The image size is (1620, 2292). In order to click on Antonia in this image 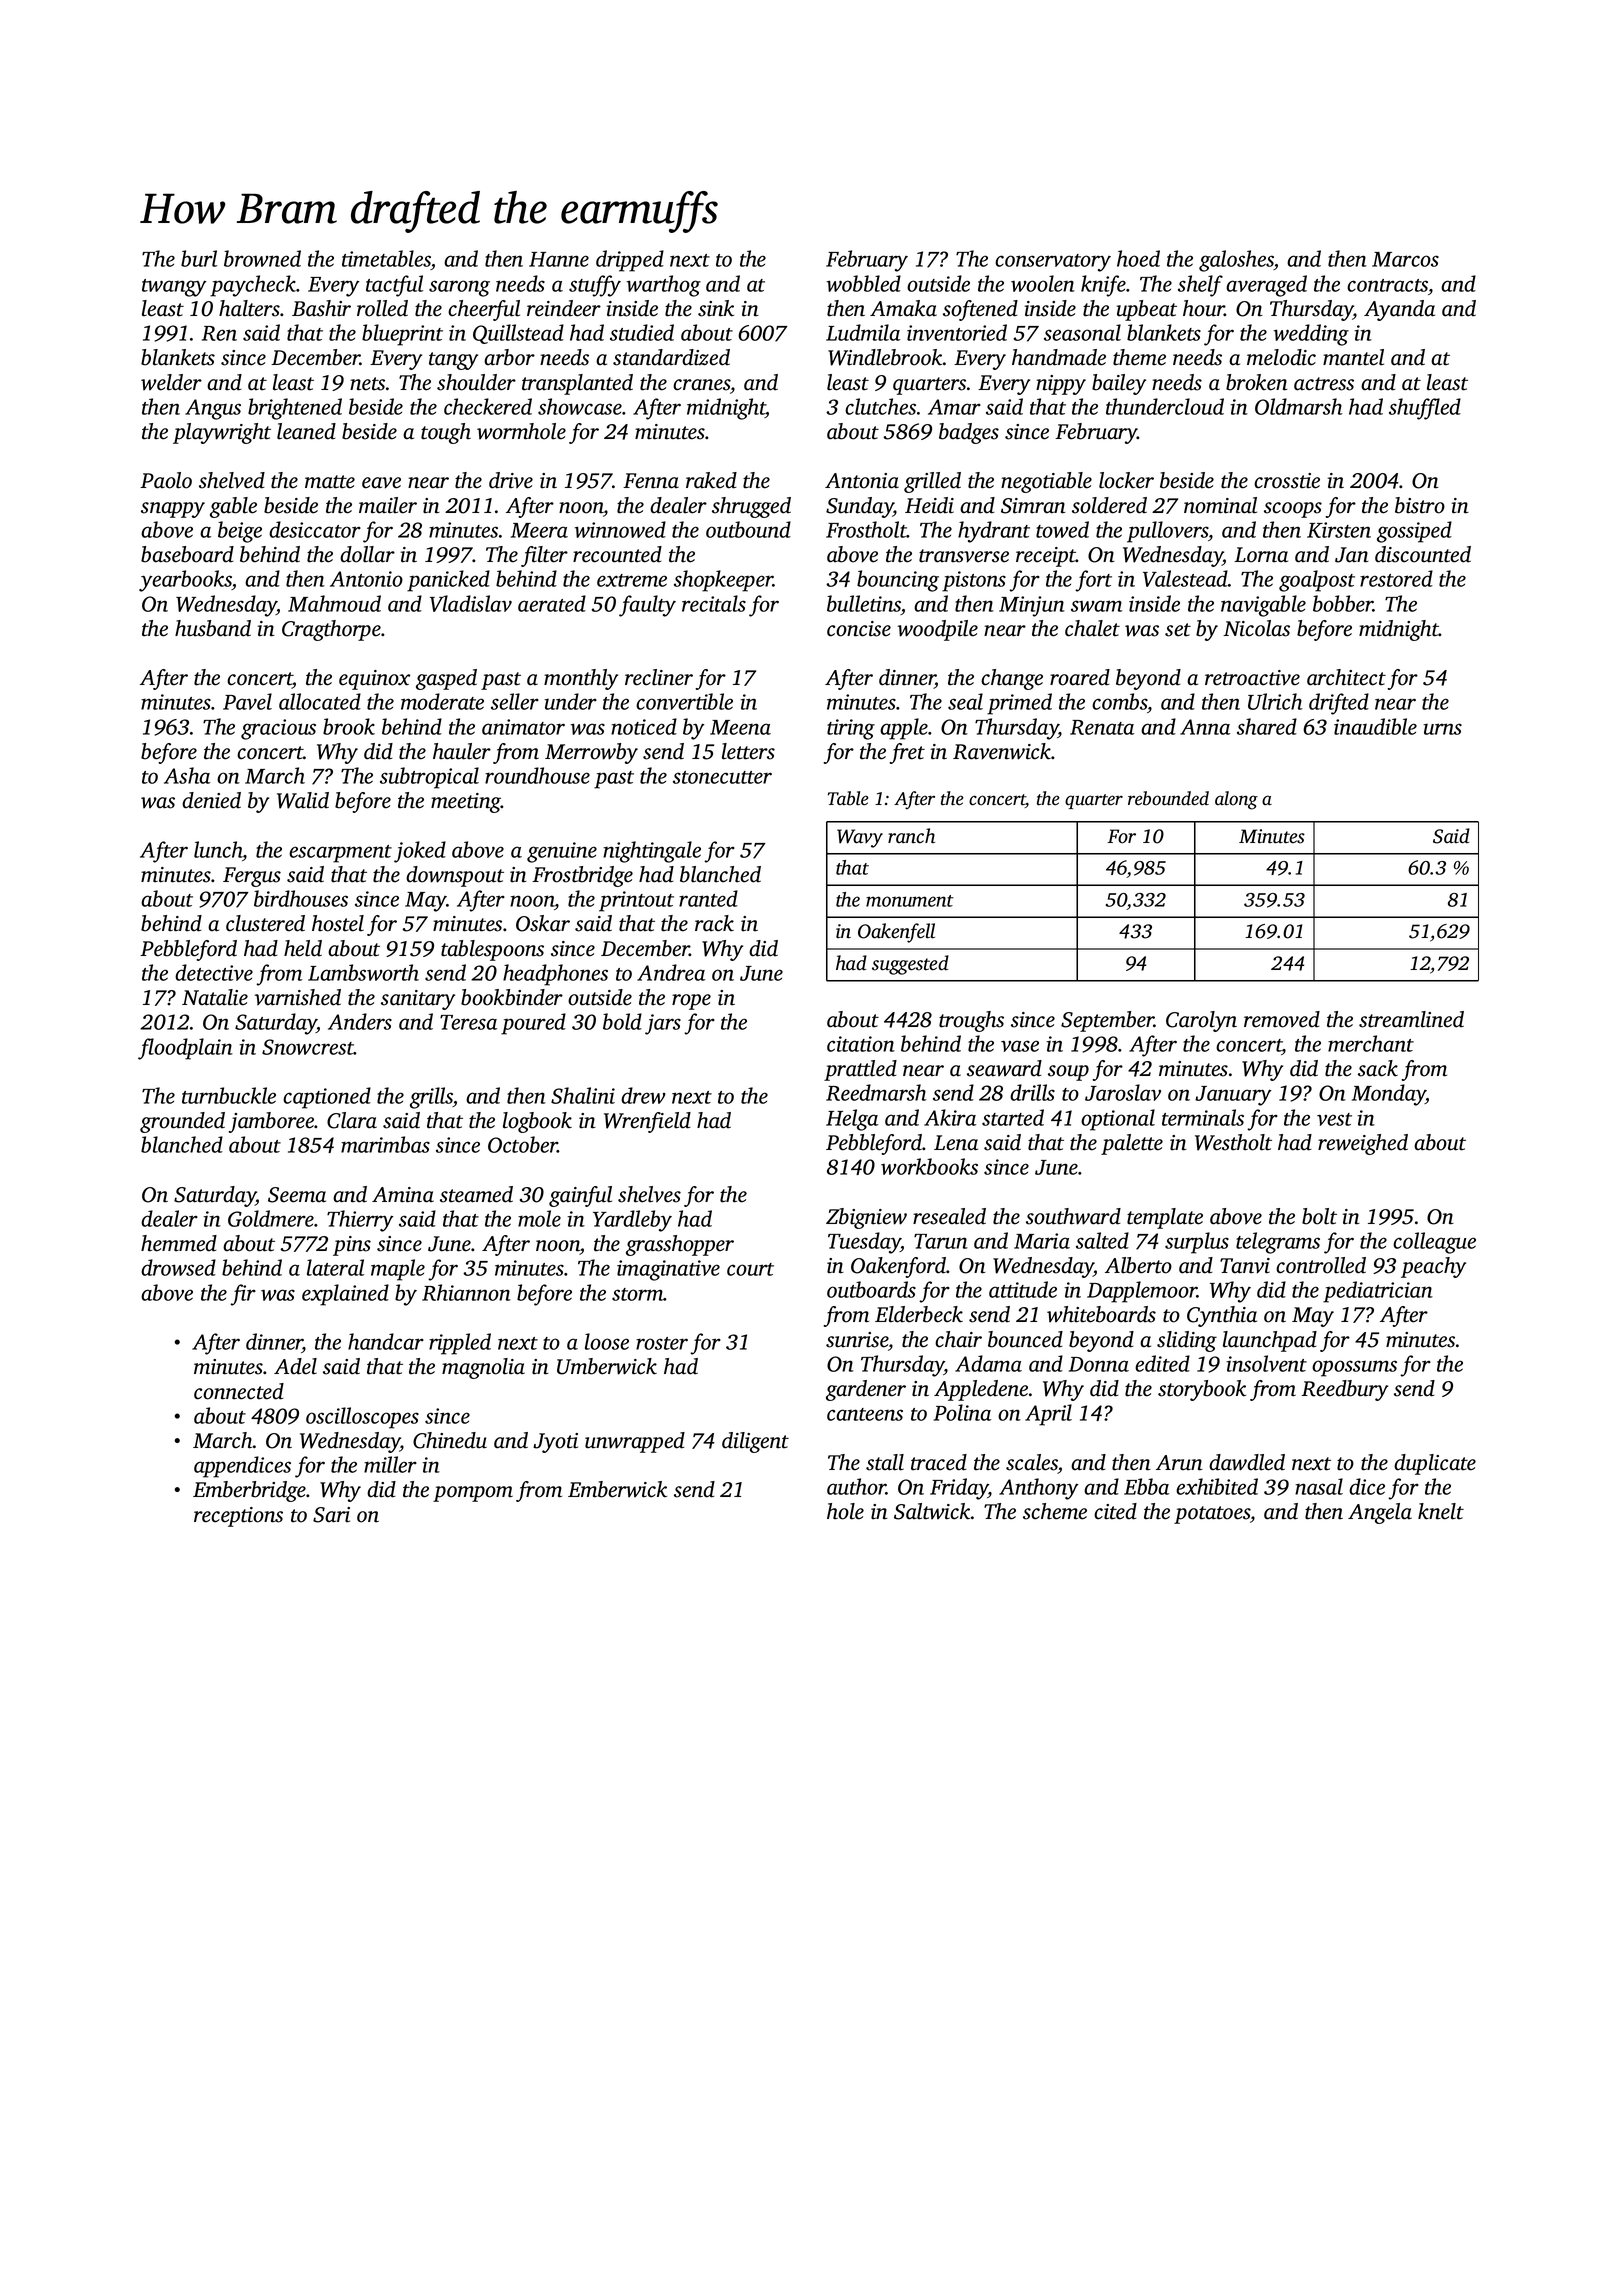, I will do `click(862, 481)`.
